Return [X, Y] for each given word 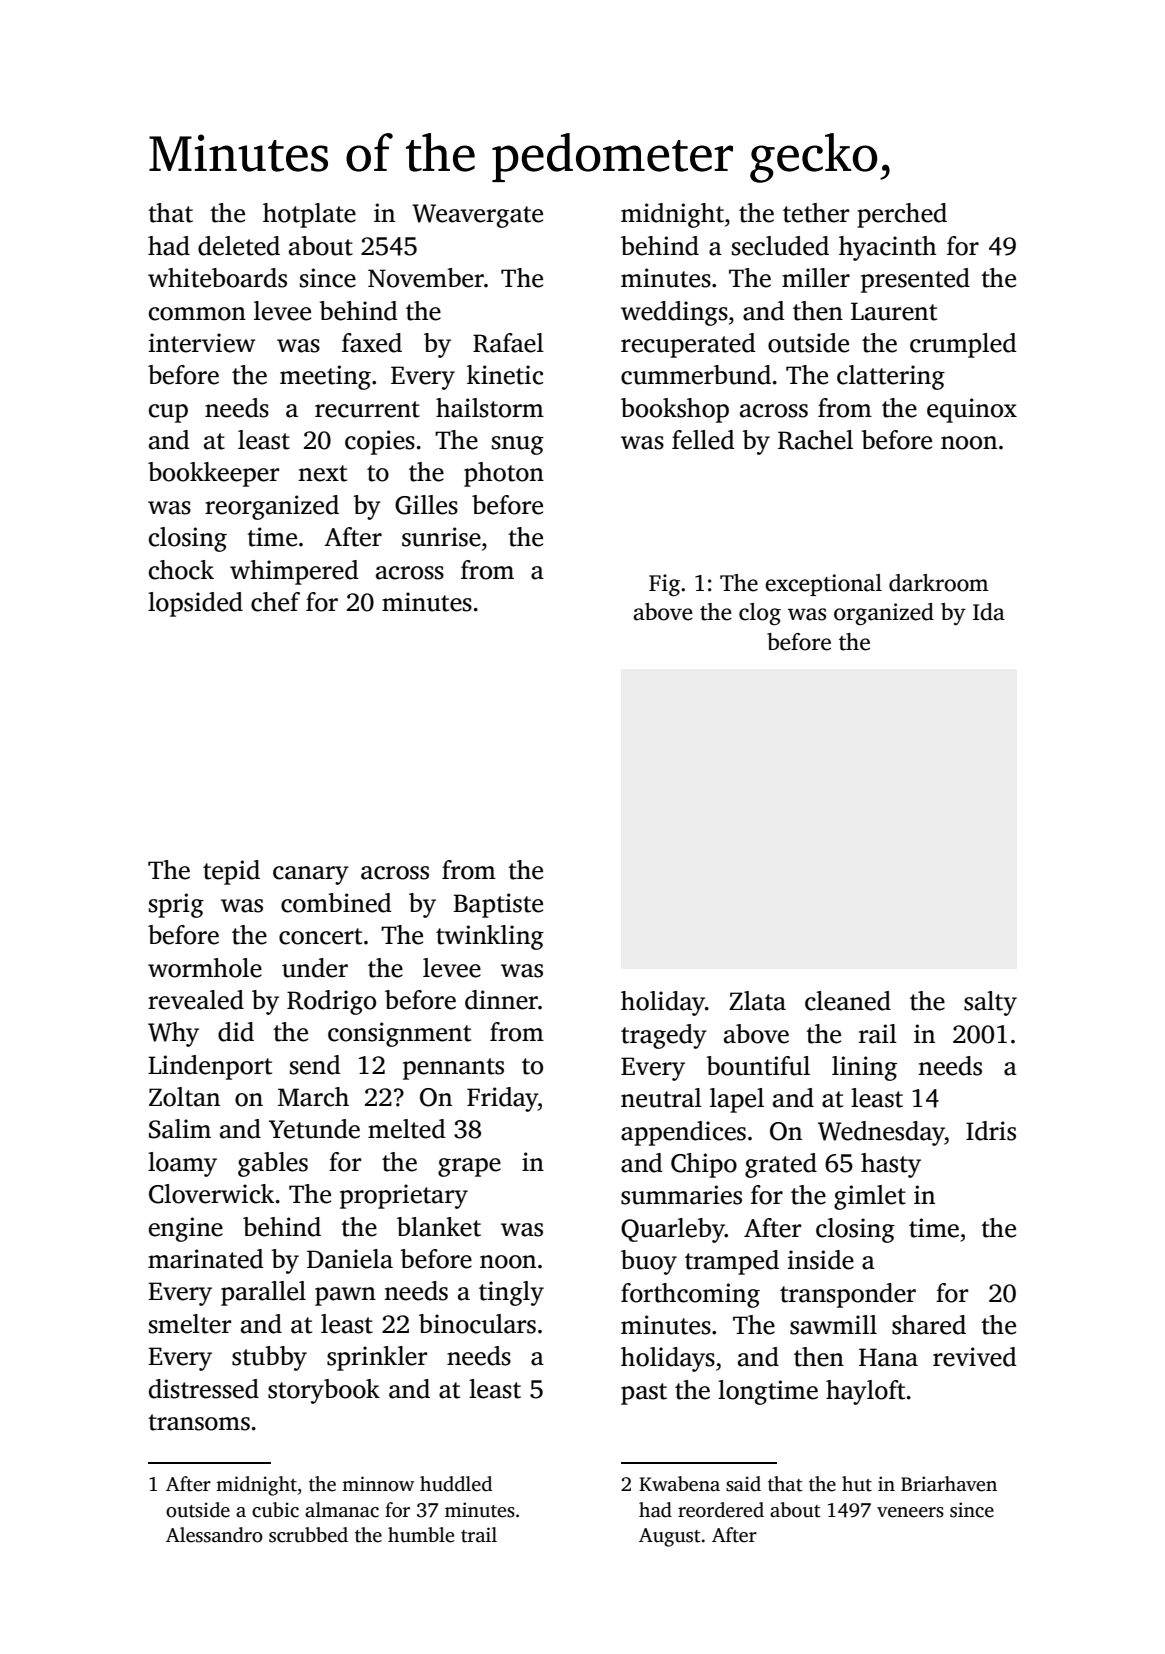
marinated [206, 1259]
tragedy [664, 1036]
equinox [972, 410]
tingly [511, 1293]
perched [902, 215]
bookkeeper [213, 474]
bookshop [675, 410]
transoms [199, 1422]
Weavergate [477, 216]
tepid [231, 872]
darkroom [939, 583]
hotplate [309, 215]
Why [173, 1034]
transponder [848, 1295]
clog [760, 614]
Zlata [757, 1001]
